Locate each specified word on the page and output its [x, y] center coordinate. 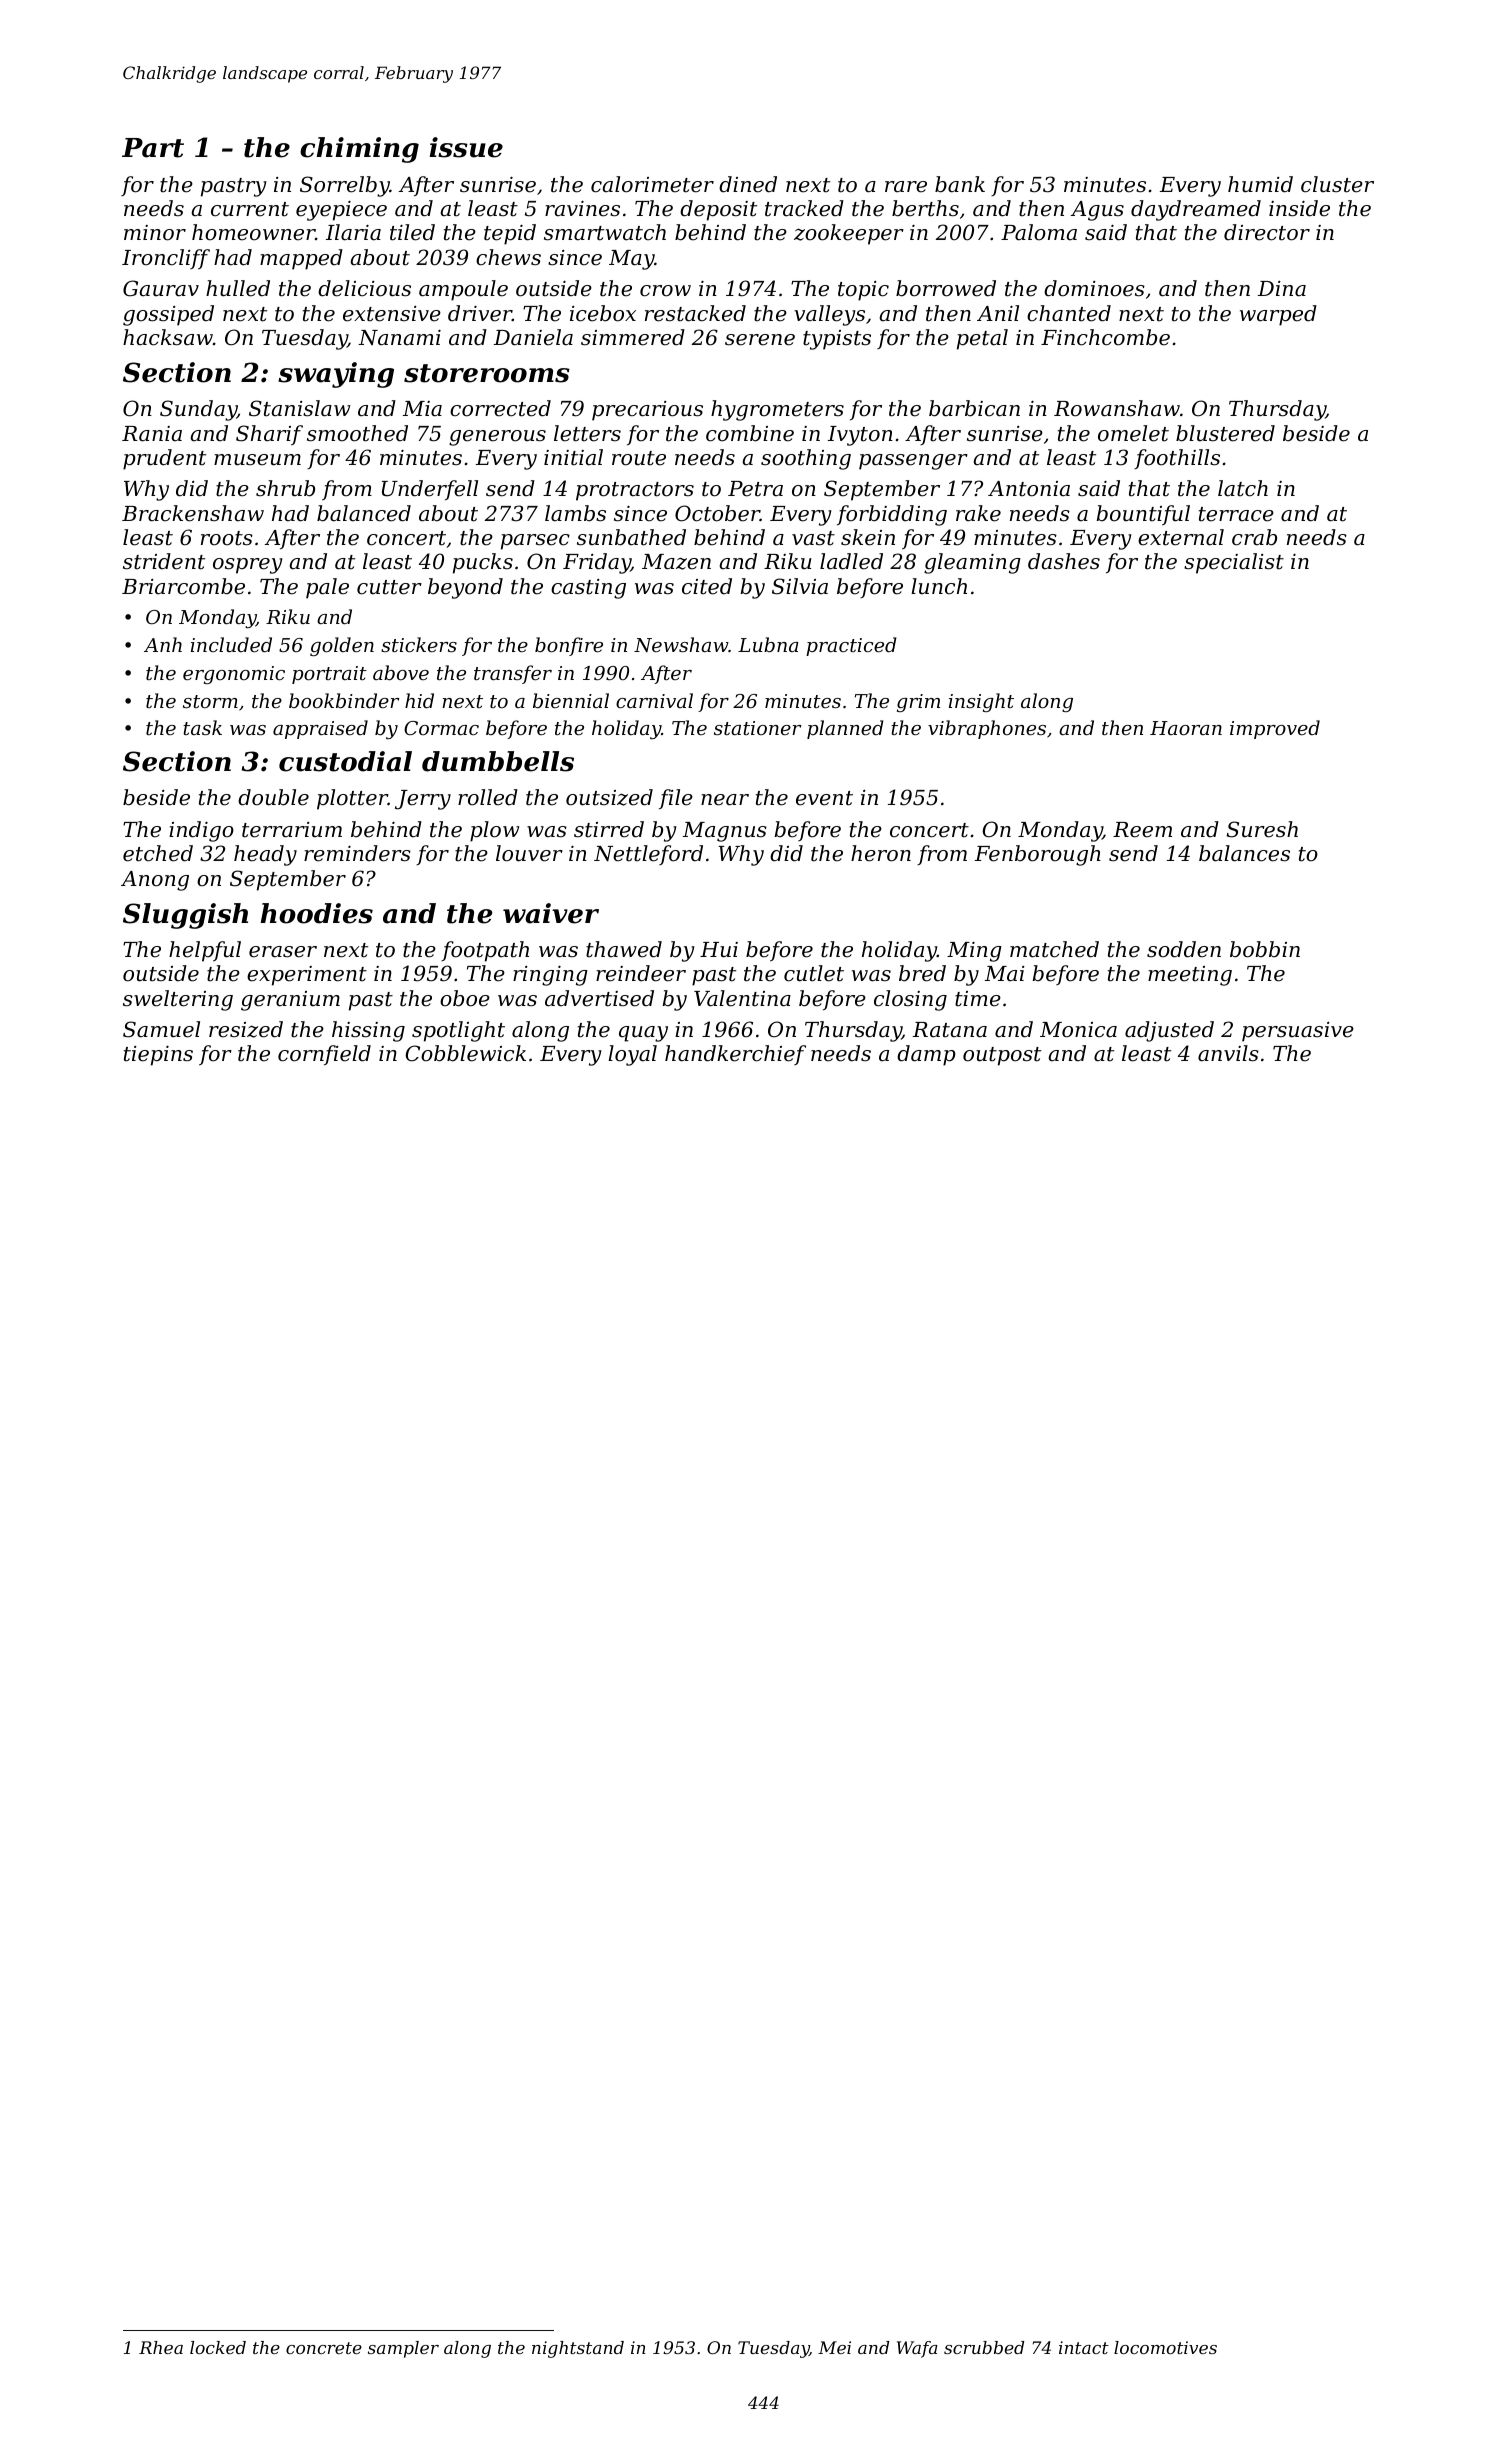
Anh [163, 644]
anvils [1228, 1053]
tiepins [158, 1056]
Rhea [161, 2347]
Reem [1142, 830]
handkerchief [735, 1055]
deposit [718, 210]
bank [960, 184]
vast [813, 538]
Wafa [917, 2349]
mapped [301, 259]
